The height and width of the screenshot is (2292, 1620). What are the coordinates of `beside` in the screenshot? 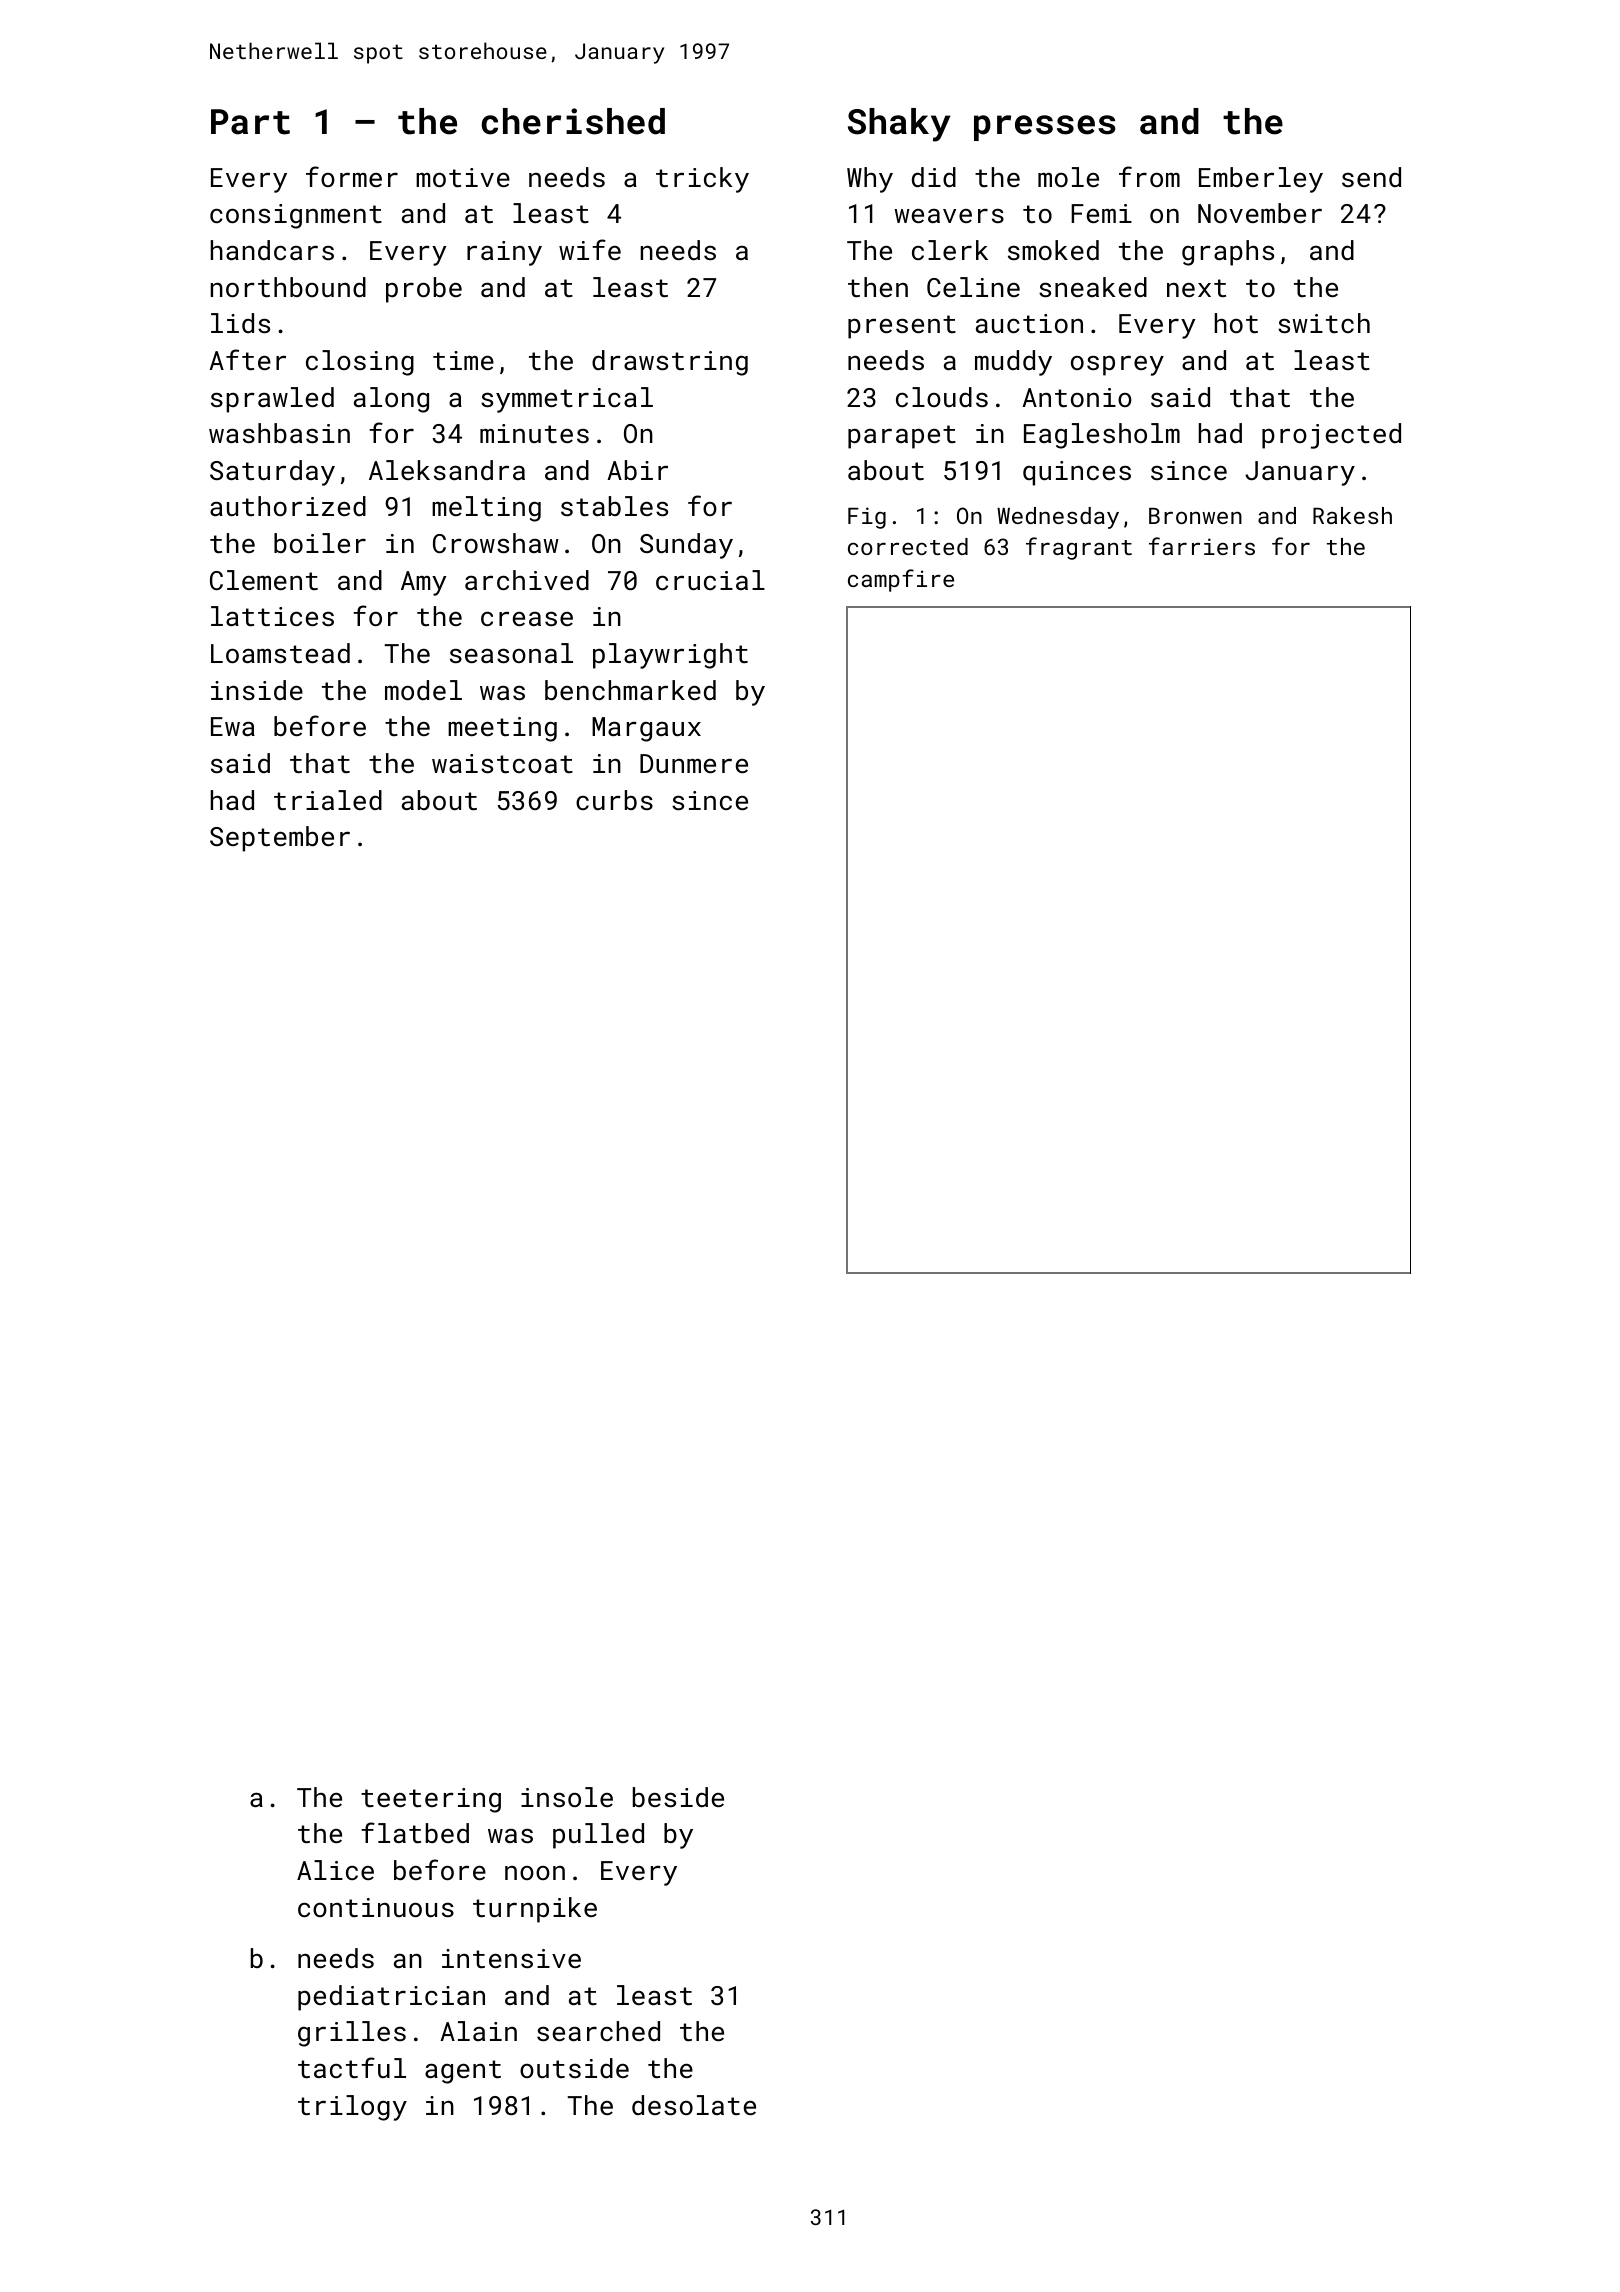 It's located at (678, 1797).
